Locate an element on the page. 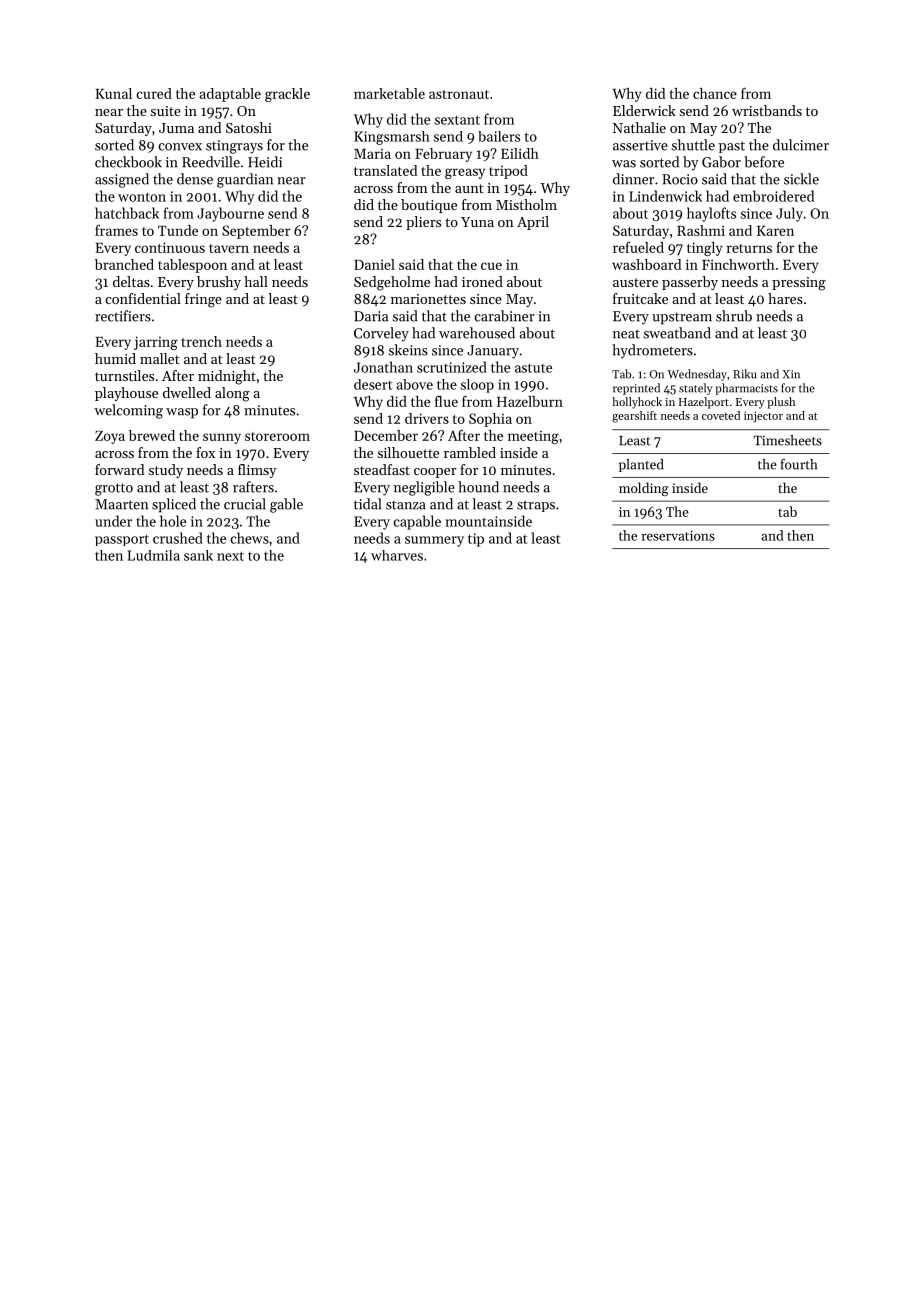 The image size is (924, 1308). Xin is located at coordinates (791, 374).
